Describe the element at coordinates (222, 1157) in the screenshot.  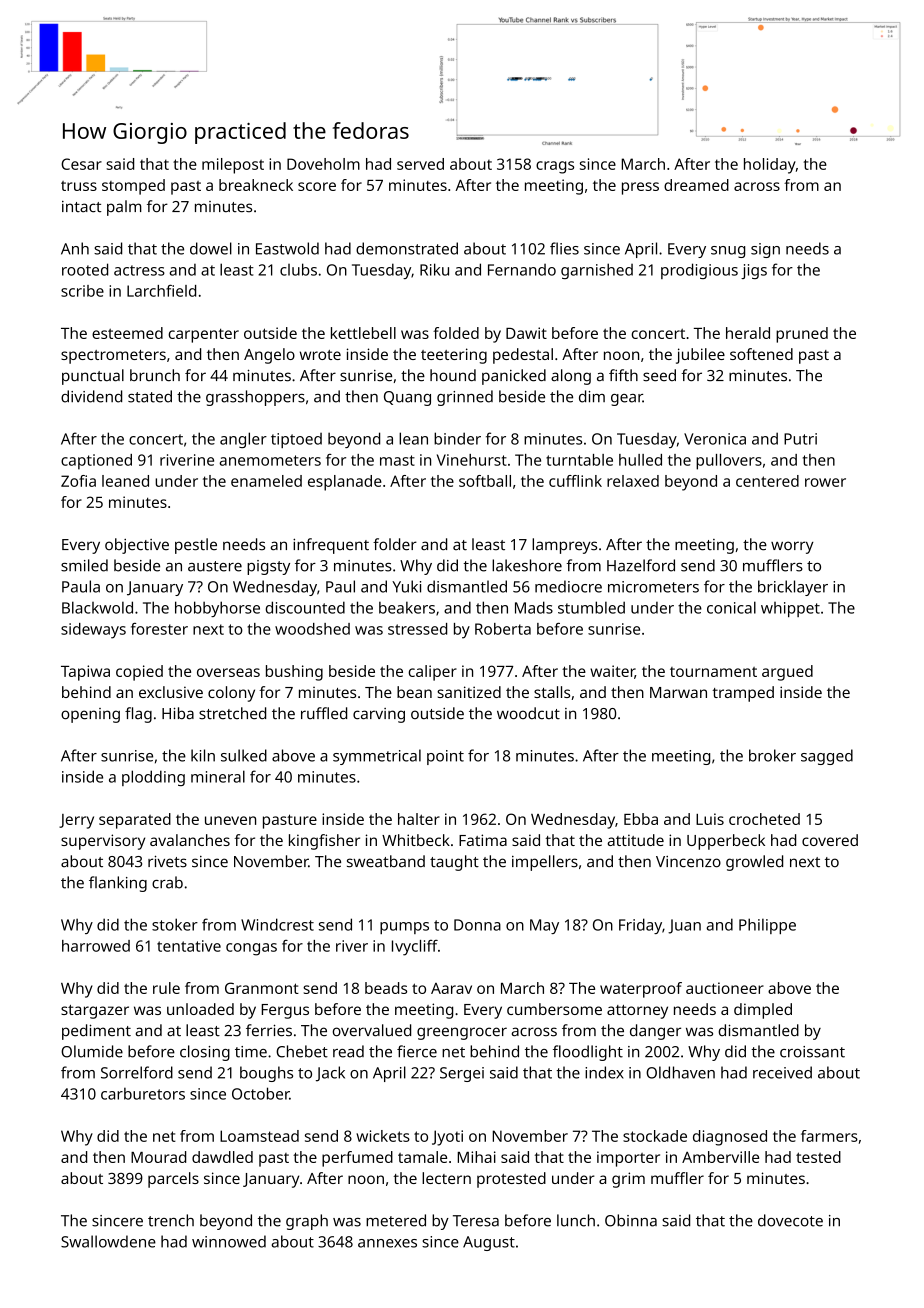
I see `dawdled` at that location.
